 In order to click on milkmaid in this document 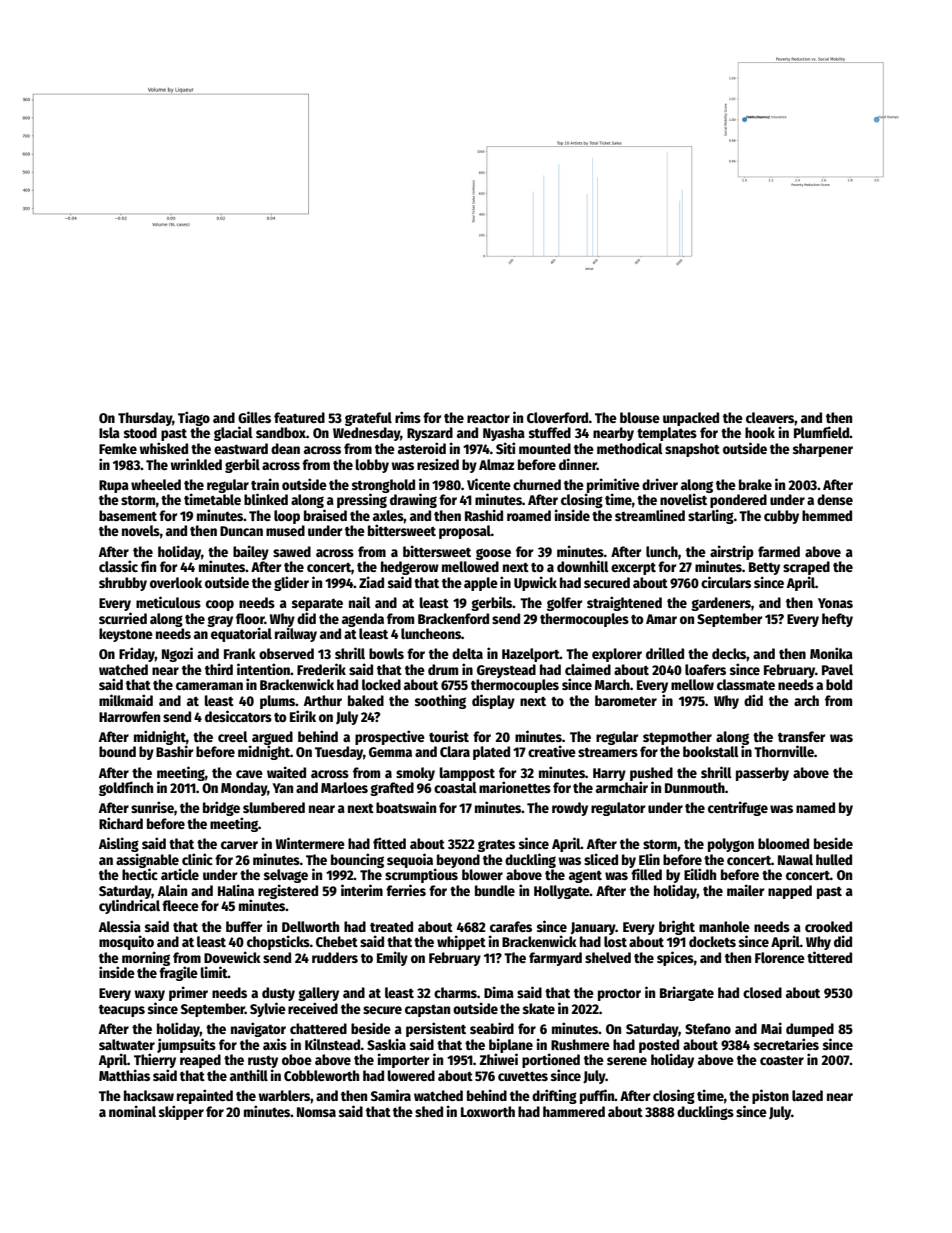, I will do `click(126, 700)`.
